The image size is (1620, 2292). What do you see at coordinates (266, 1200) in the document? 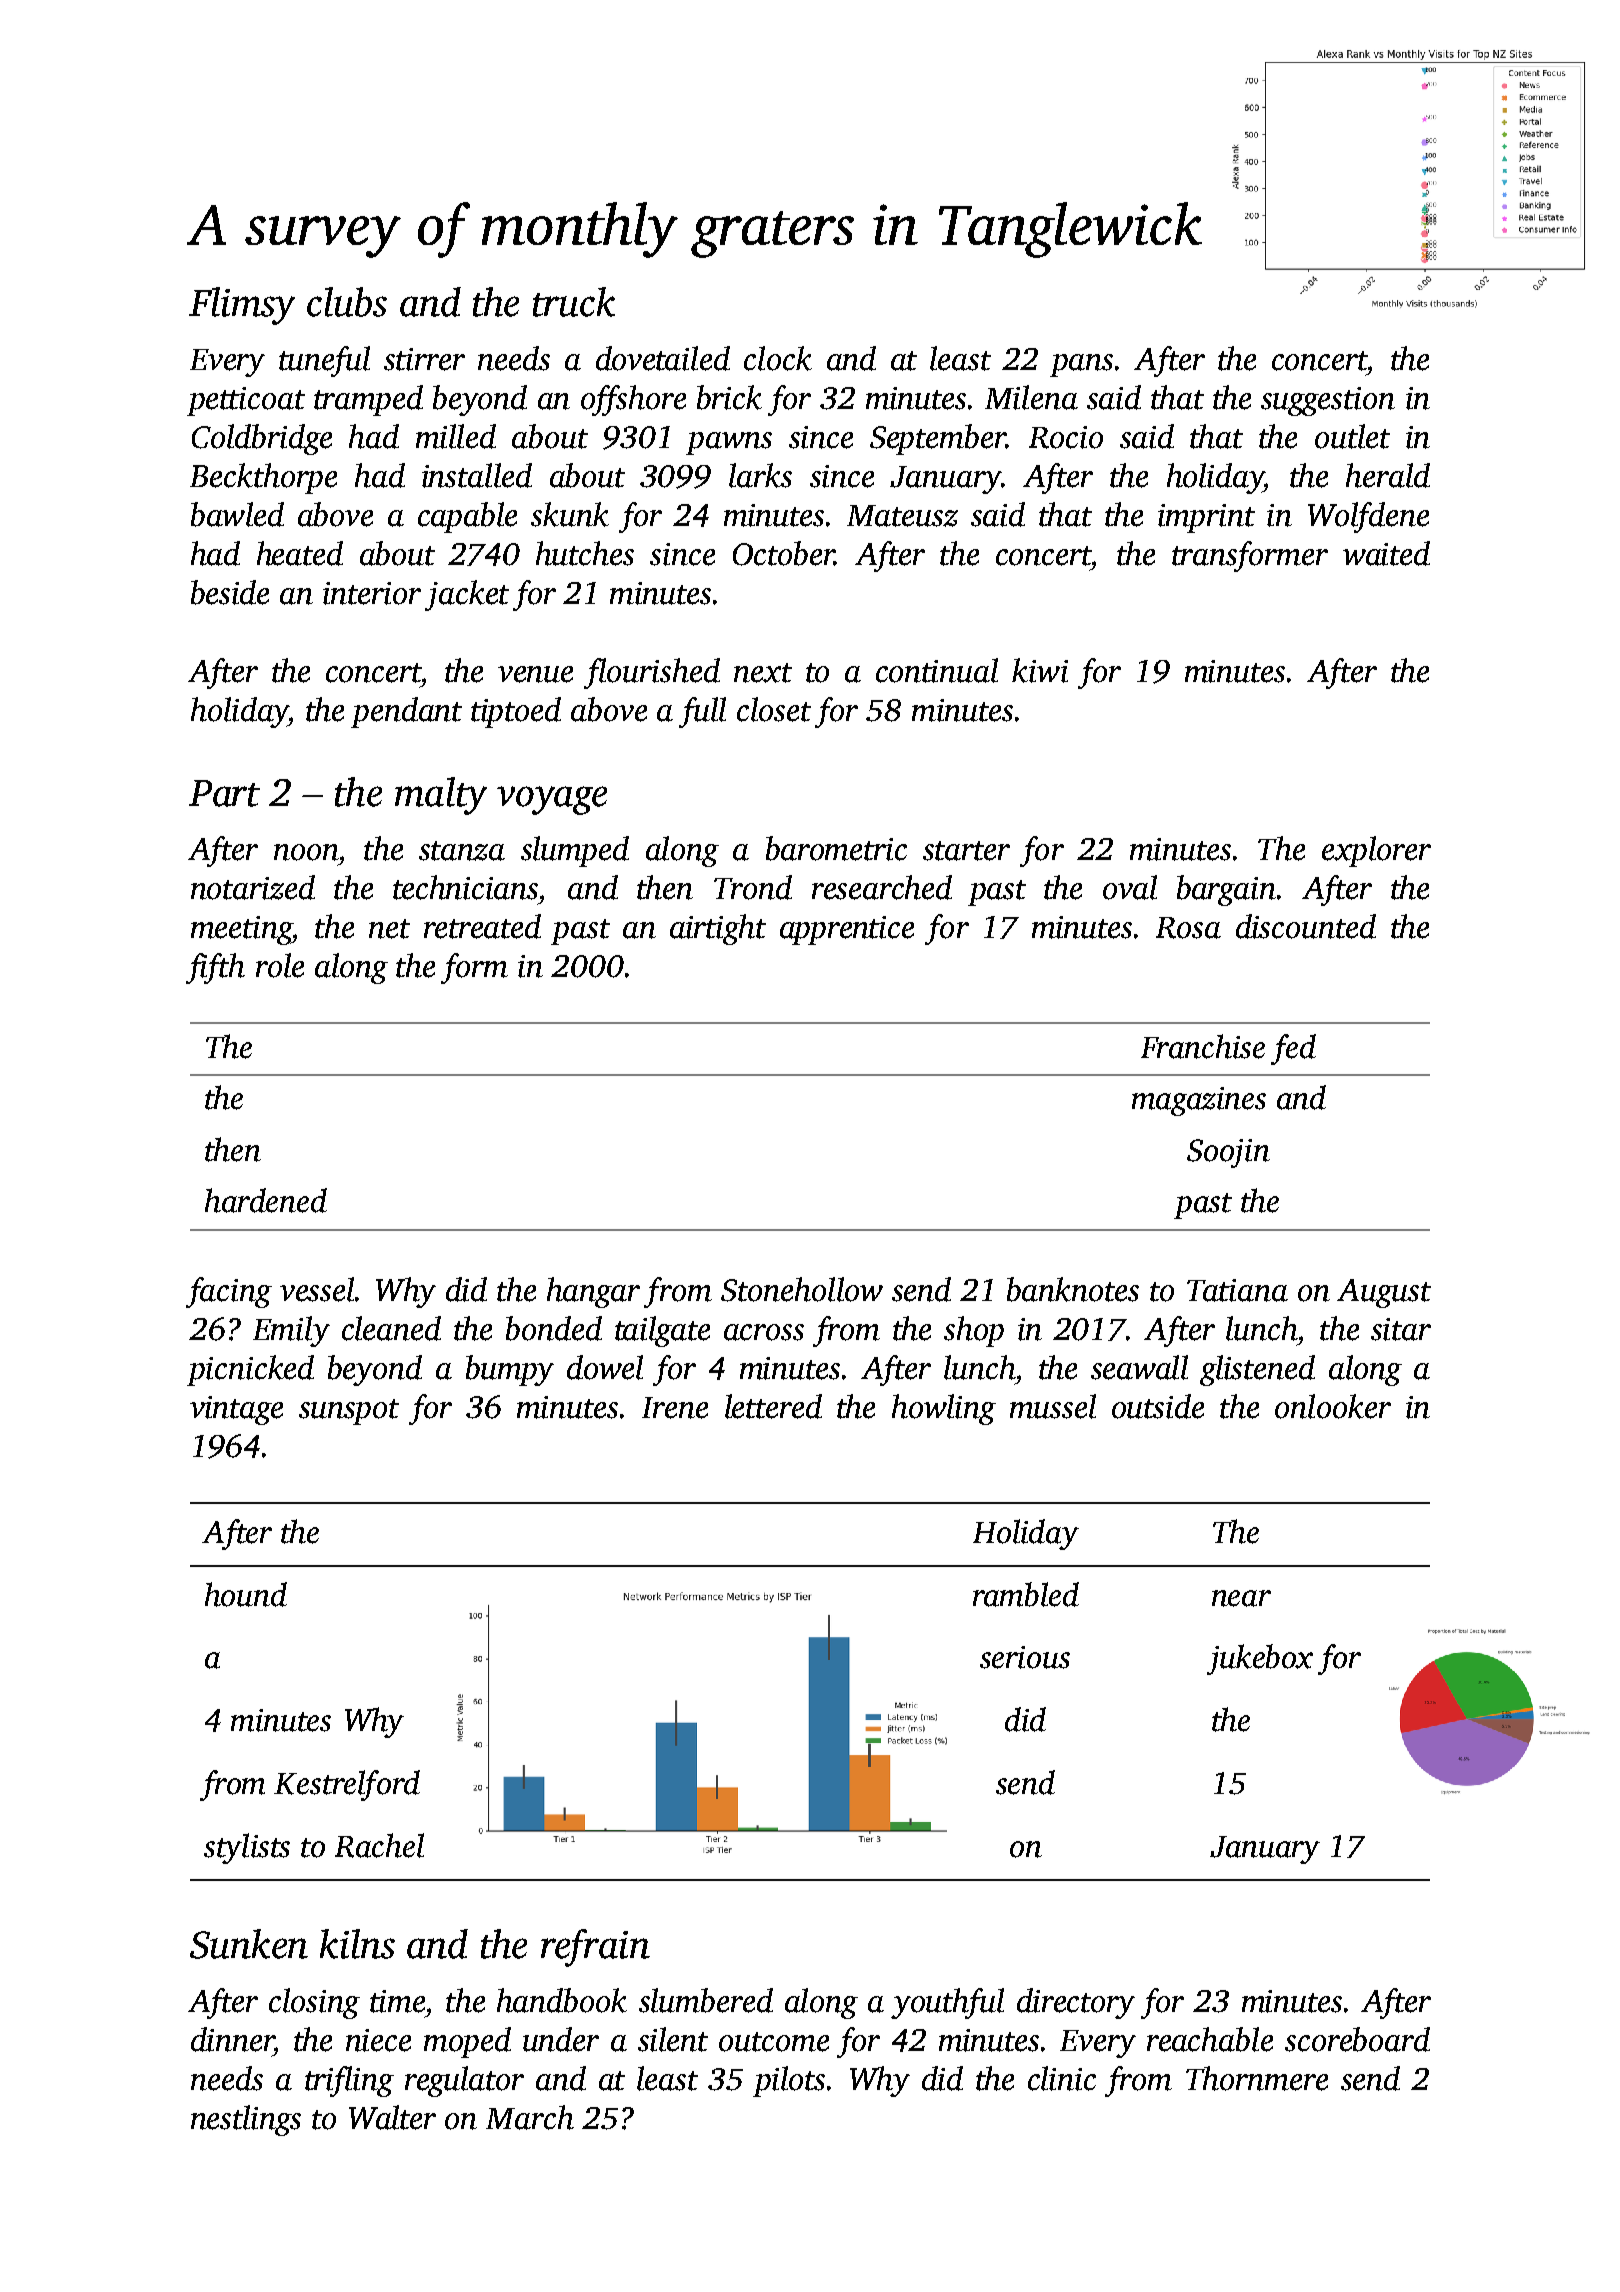
I see `hardened` at bounding box center [266, 1200].
